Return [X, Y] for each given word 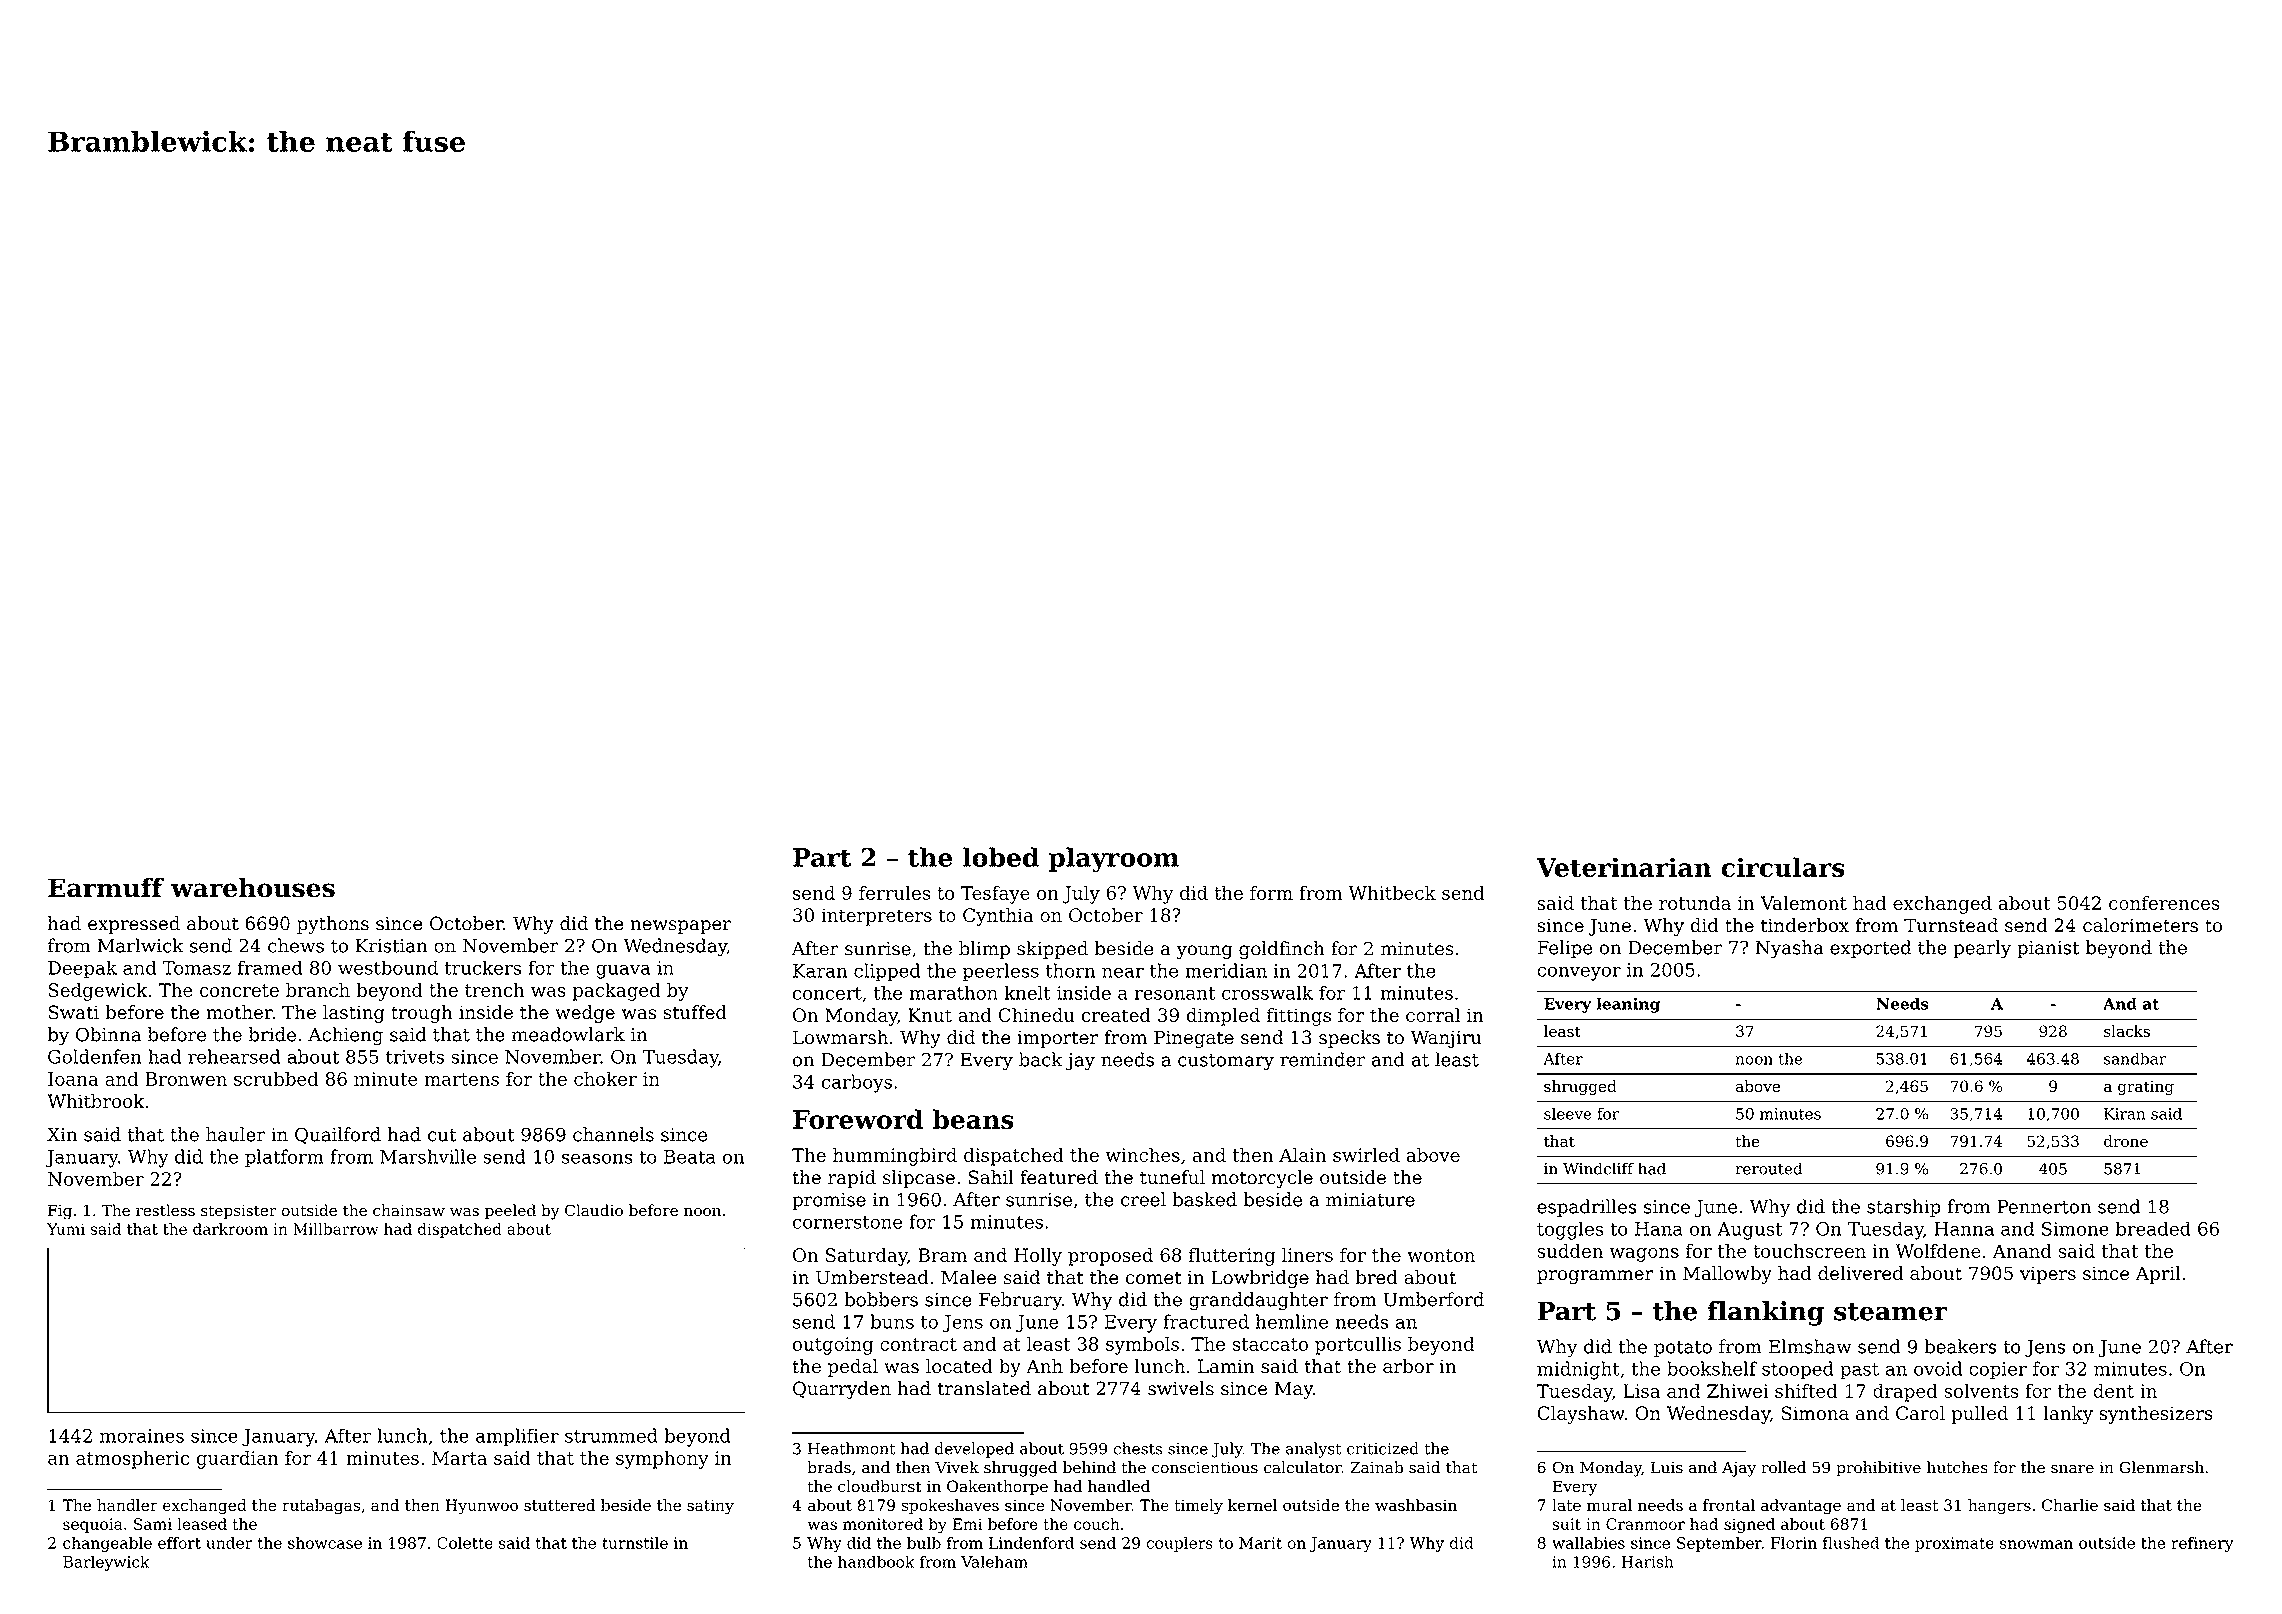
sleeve [1568, 1113]
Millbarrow [336, 1229]
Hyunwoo [482, 1507]
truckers [483, 967]
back [1041, 1059]
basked [1204, 1199]
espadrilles [1587, 1208]
